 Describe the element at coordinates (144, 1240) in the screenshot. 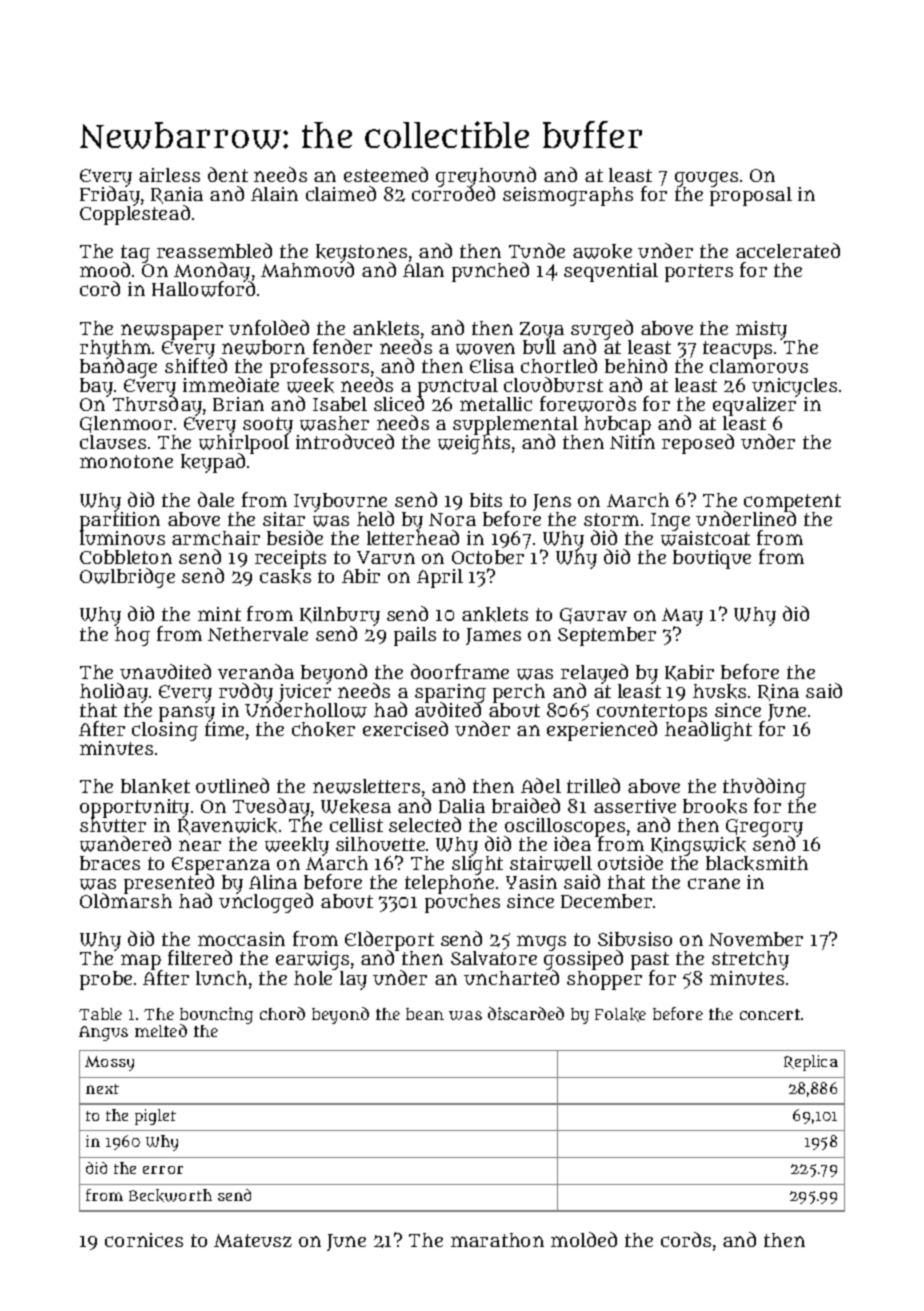

I see `cornices` at that location.
